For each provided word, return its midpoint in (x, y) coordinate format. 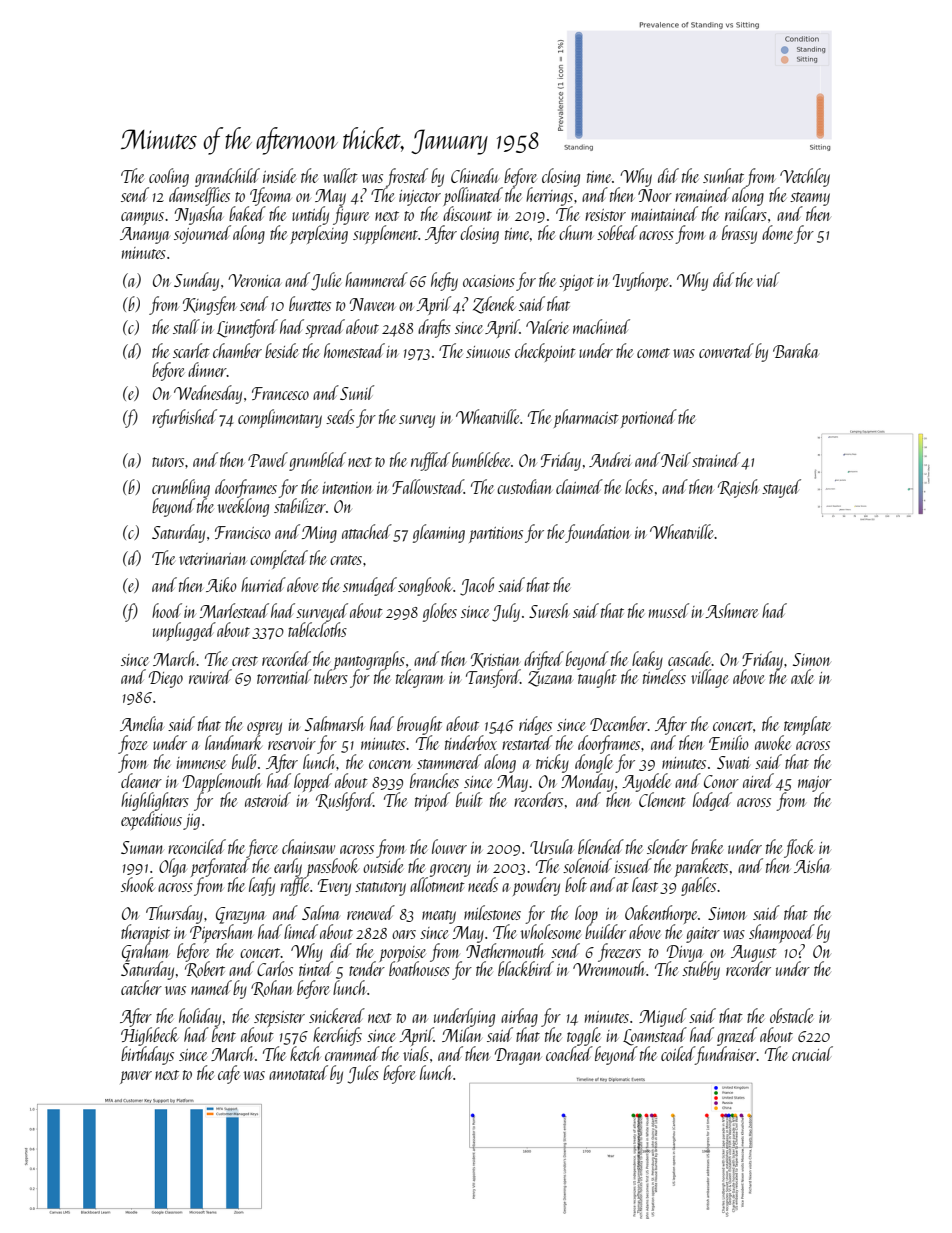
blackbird (526, 968)
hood (167, 610)
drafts (434, 328)
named (211, 987)
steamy (810, 199)
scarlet (191, 350)
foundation (598, 533)
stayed (781, 488)
